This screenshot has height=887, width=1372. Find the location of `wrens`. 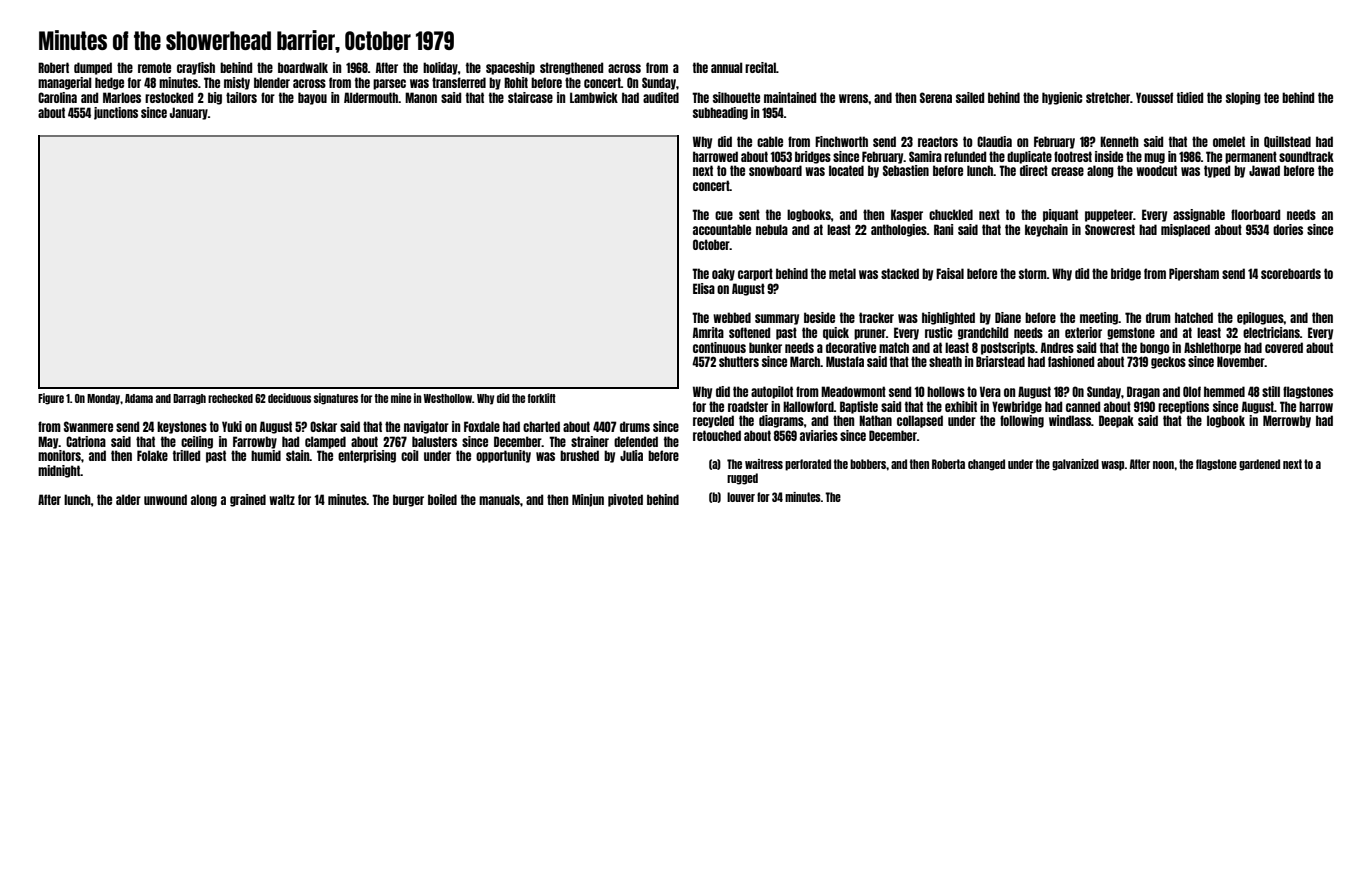

wrens is located at coordinates (853, 98).
